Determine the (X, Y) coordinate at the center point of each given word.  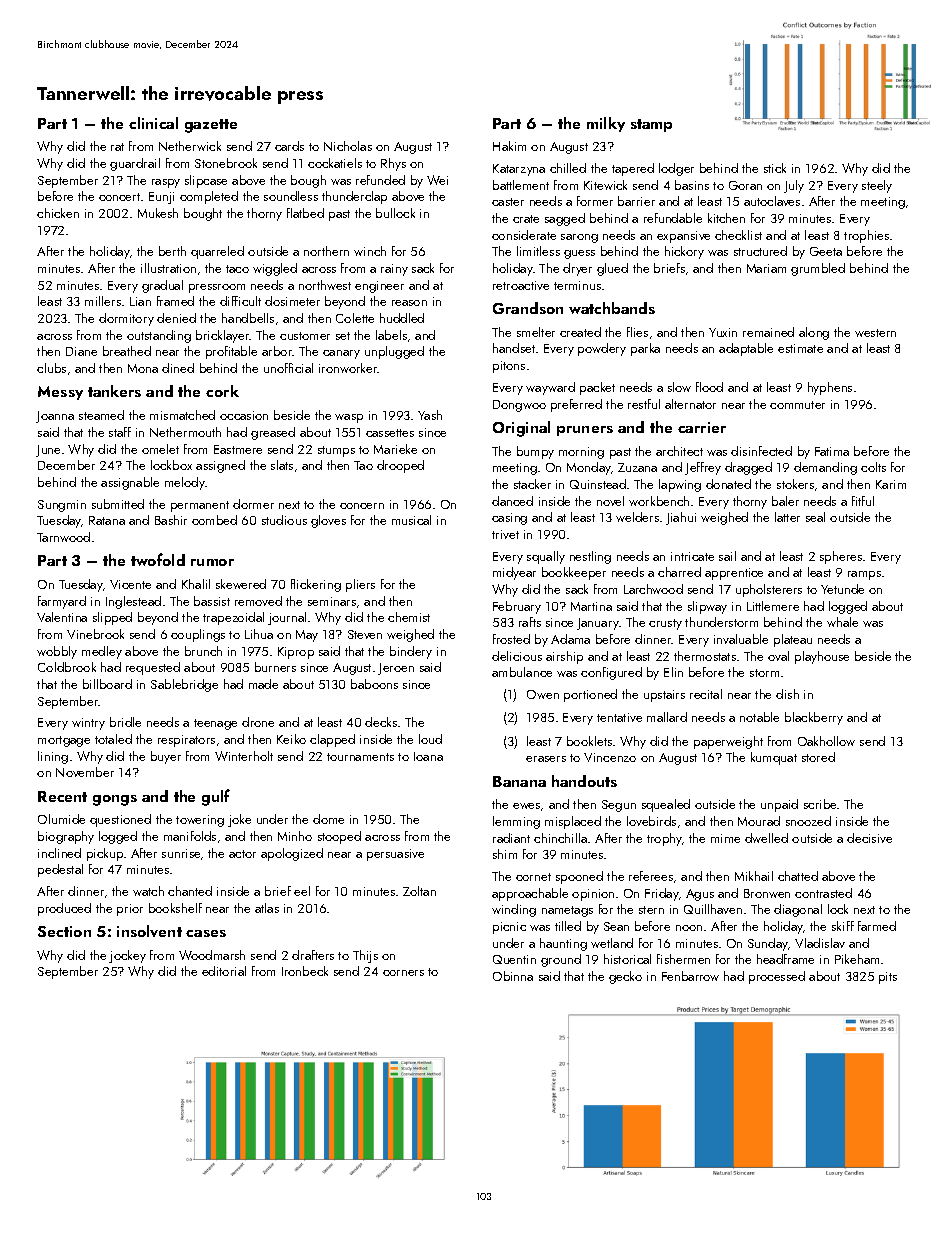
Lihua (259, 634)
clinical (153, 123)
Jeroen (396, 669)
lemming (516, 822)
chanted (190, 891)
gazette (211, 126)
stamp (651, 125)
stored (818, 757)
